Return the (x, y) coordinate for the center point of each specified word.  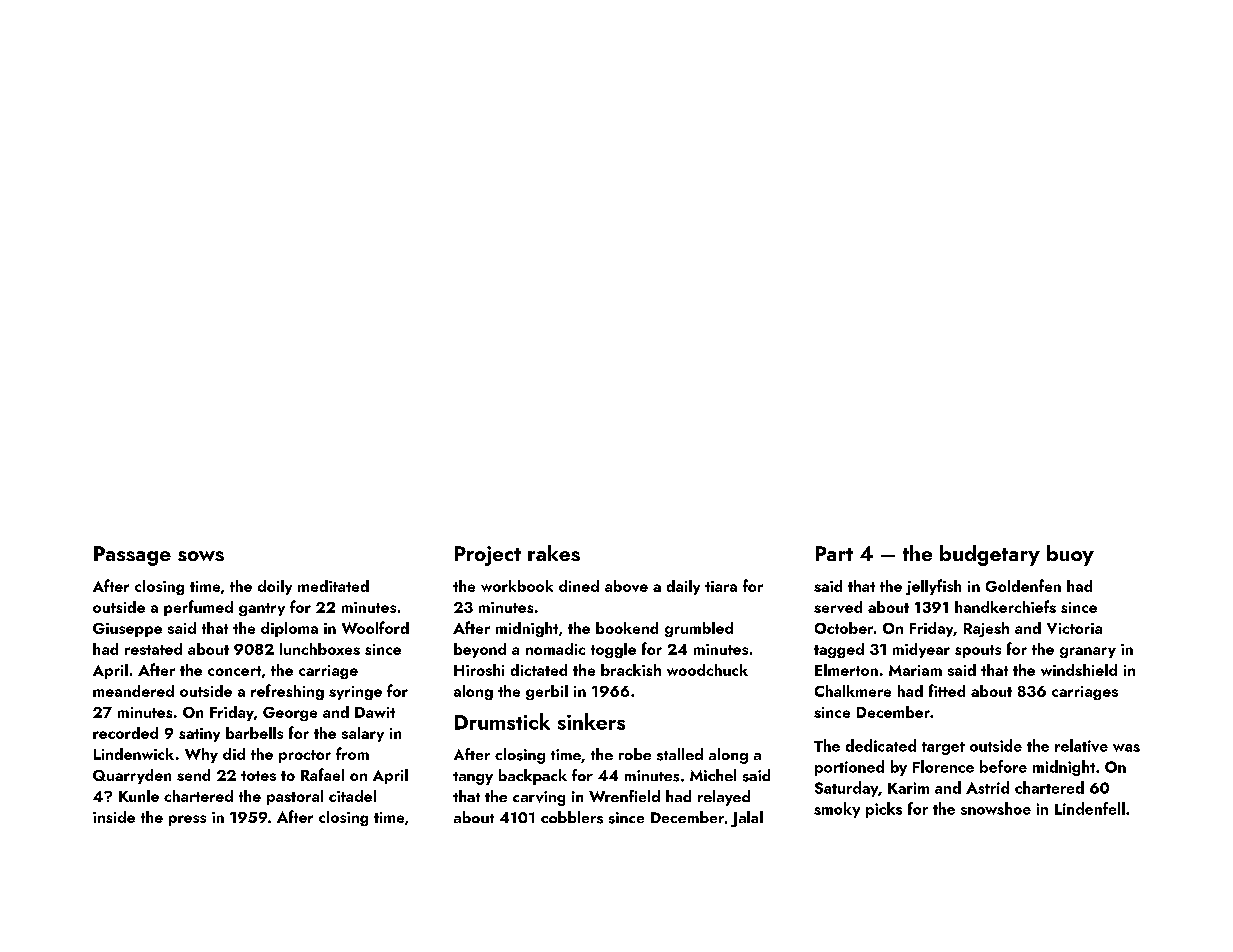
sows (201, 556)
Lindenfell (1090, 808)
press (187, 820)
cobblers (572, 817)
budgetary (990, 555)
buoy (1070, 555)
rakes (554, 553)
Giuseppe (127, 630)
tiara (721, 586)
